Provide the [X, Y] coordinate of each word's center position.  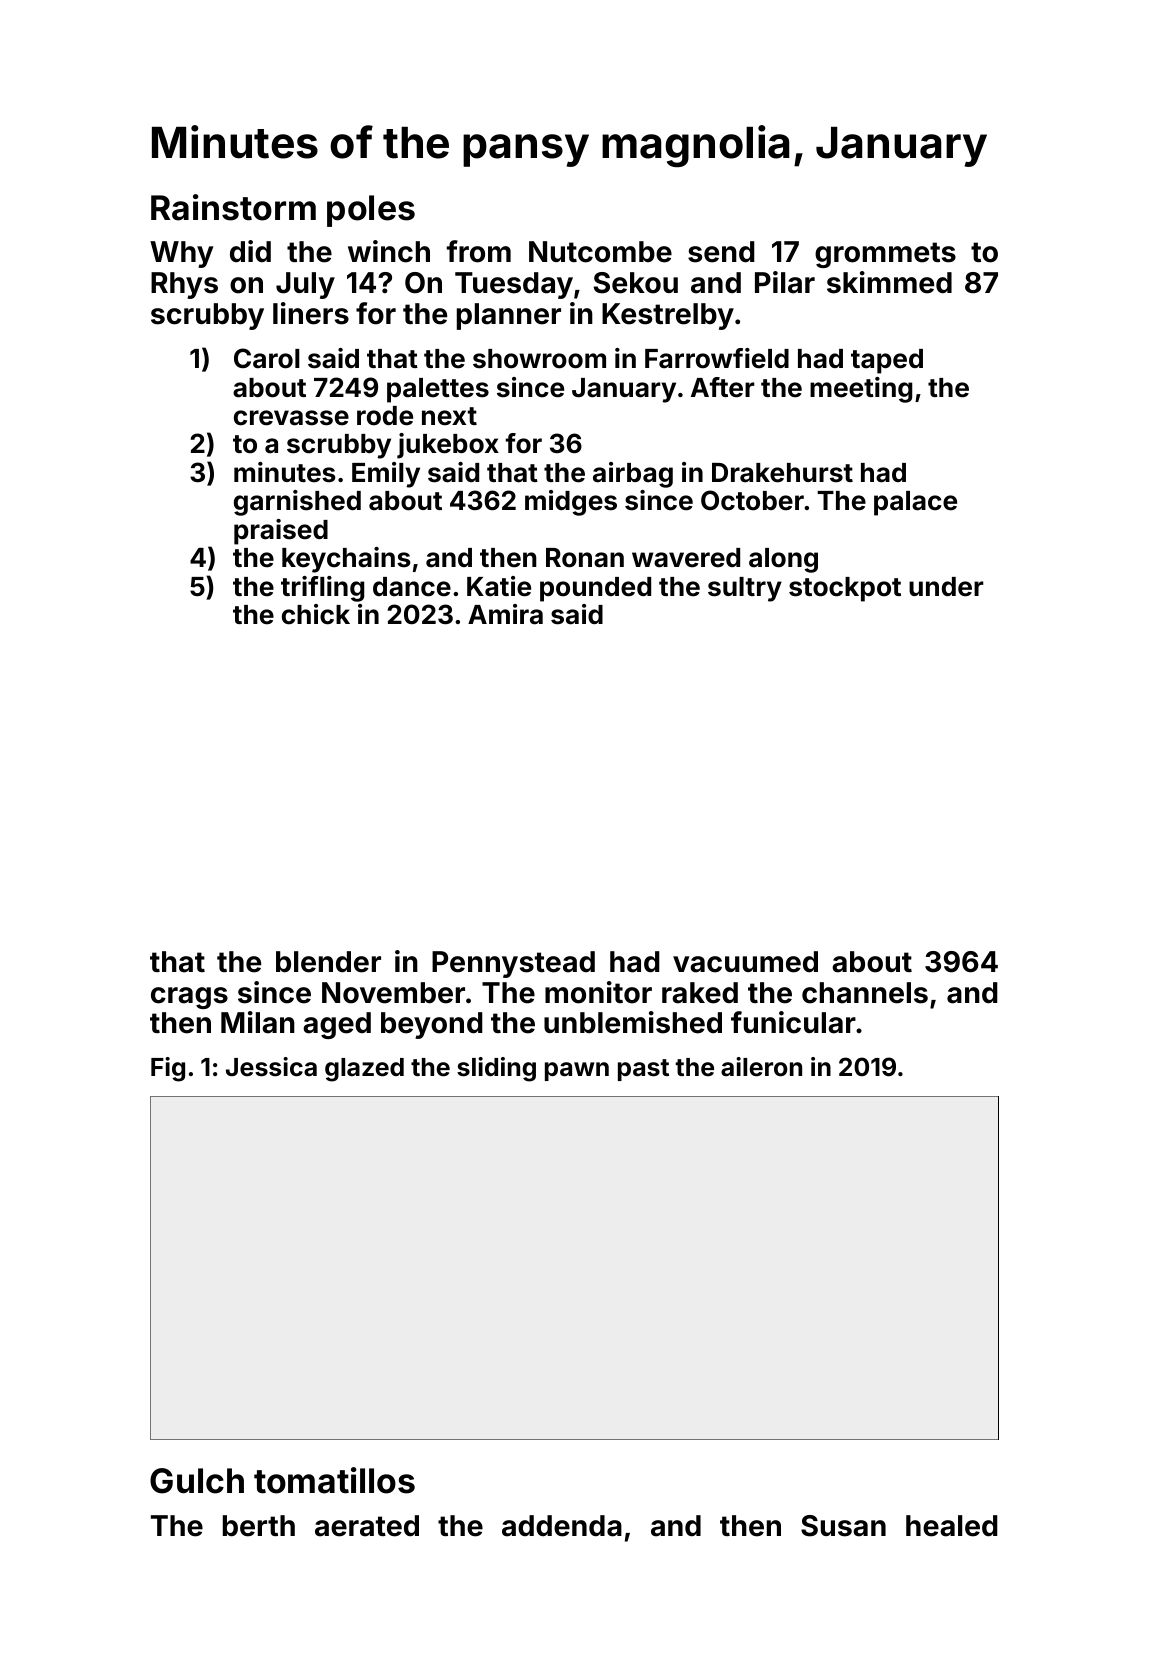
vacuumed [745, 962]
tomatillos [334, 1480]
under [946, 587]
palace [915, 503]
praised [281, 532]
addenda [562, 1526]
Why [182, 254]
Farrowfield [717, 358]
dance [412, 587]
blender [328, 962]
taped [887, 361]
